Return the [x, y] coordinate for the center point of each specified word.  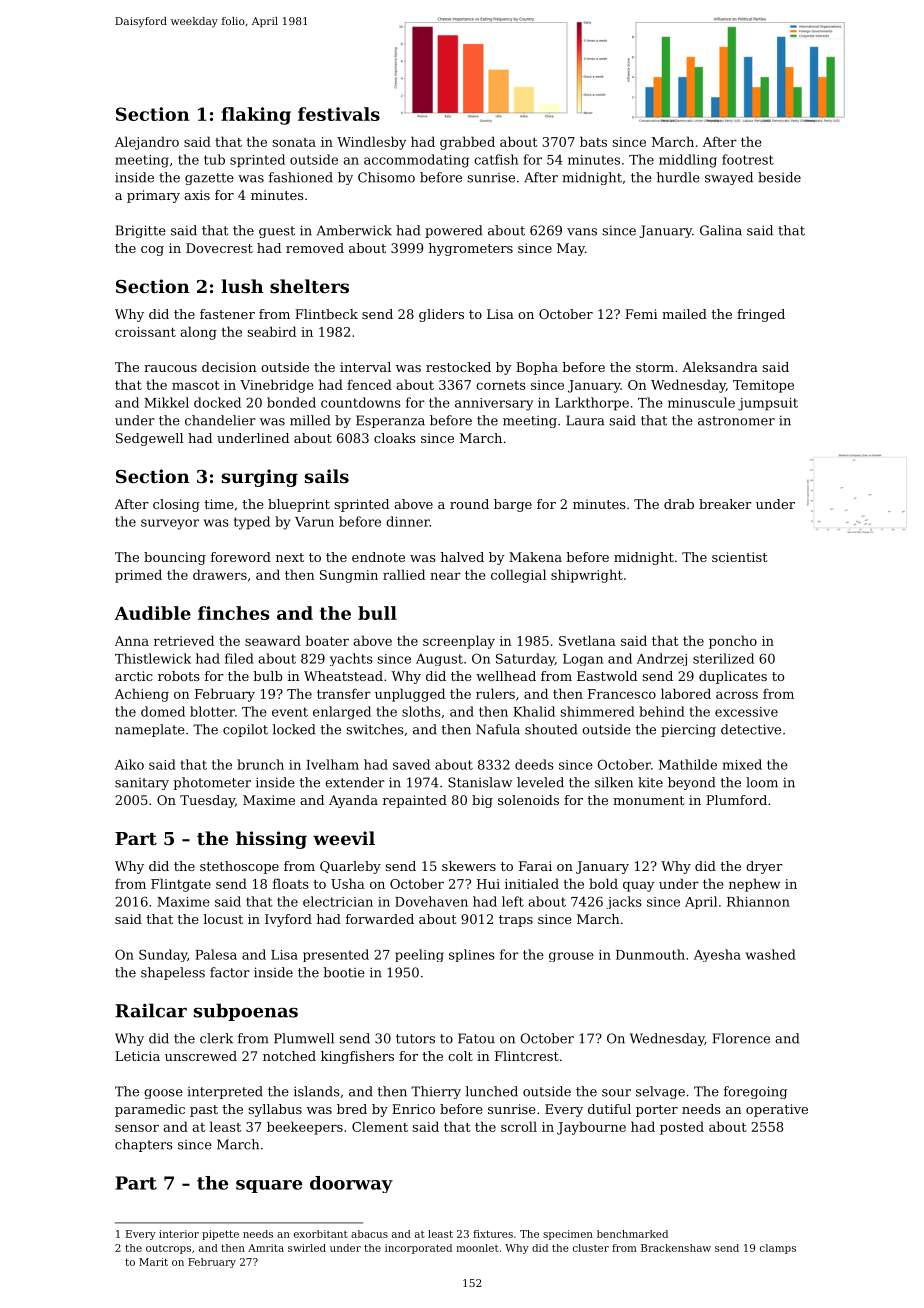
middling [688, 161]
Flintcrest [527, 1056]
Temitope [763, 386]
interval [365, 367]
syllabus [275, 1110]
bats [593, 141]
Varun [314, 522]
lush [242, 286]
